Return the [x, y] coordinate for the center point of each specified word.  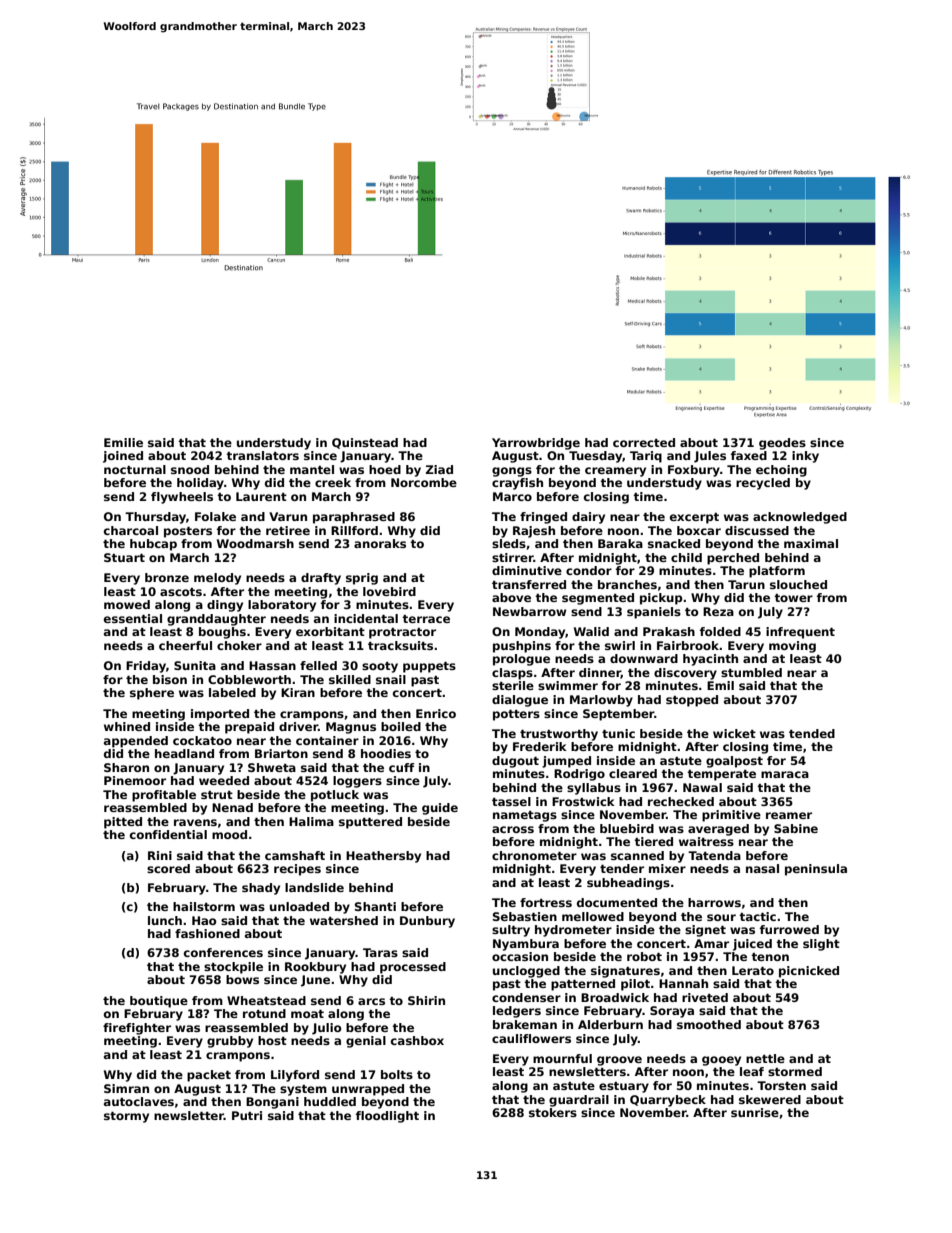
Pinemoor [135, 780]
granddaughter [216, 620]
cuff [402, 767]
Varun [288, 516]
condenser [526, 997]
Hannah [683, 983]
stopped [692, 701]
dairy [588, 518]
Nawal [702, 787]
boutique [159, 1002]
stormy [126, 1117]
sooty [380, 667]
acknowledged [800, 518]
